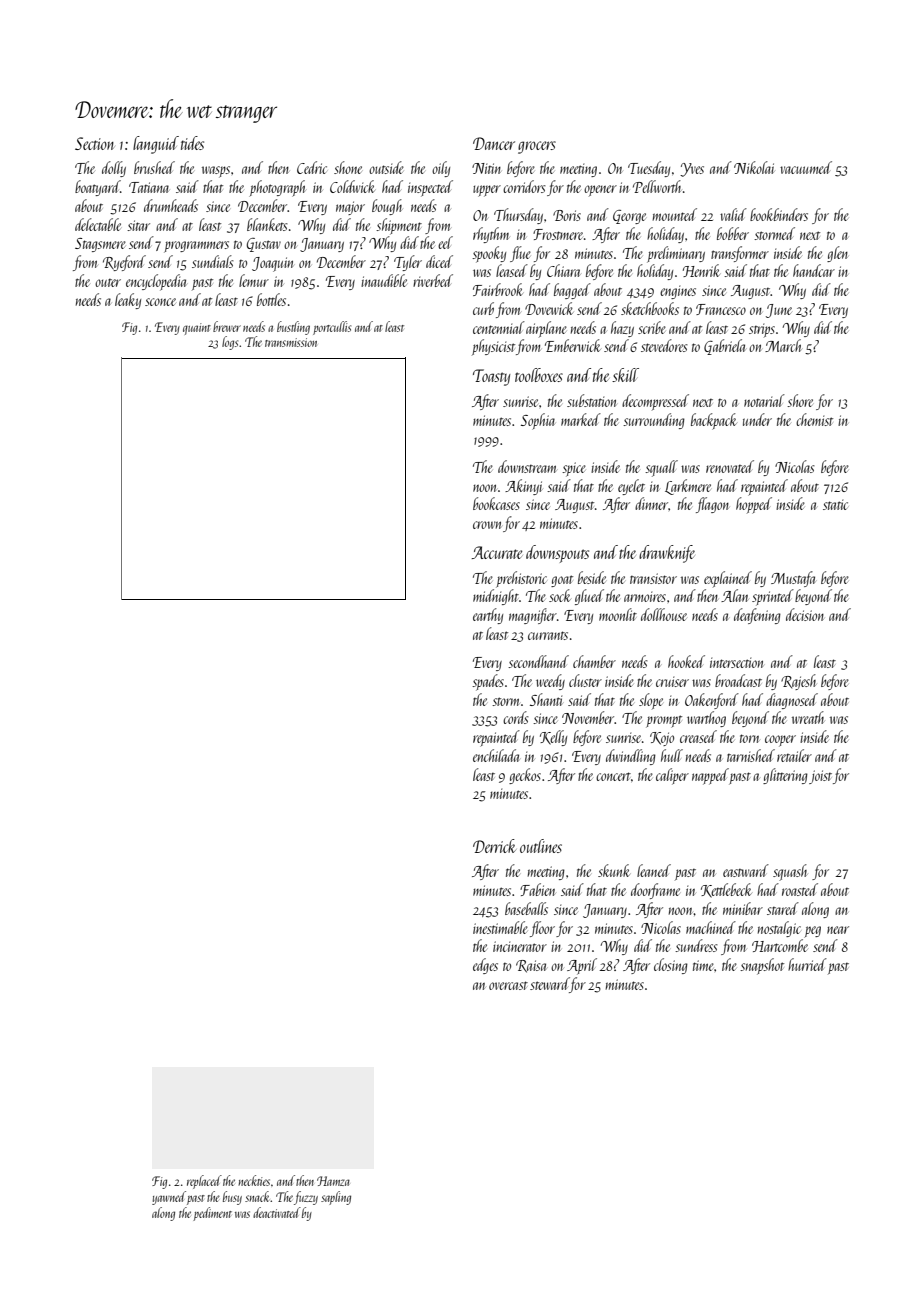 Image resolution: width=924 pixels, height=1308 pixels. Describe the element at coordinates (156, 145) in the image. I see `languid` at that location.
